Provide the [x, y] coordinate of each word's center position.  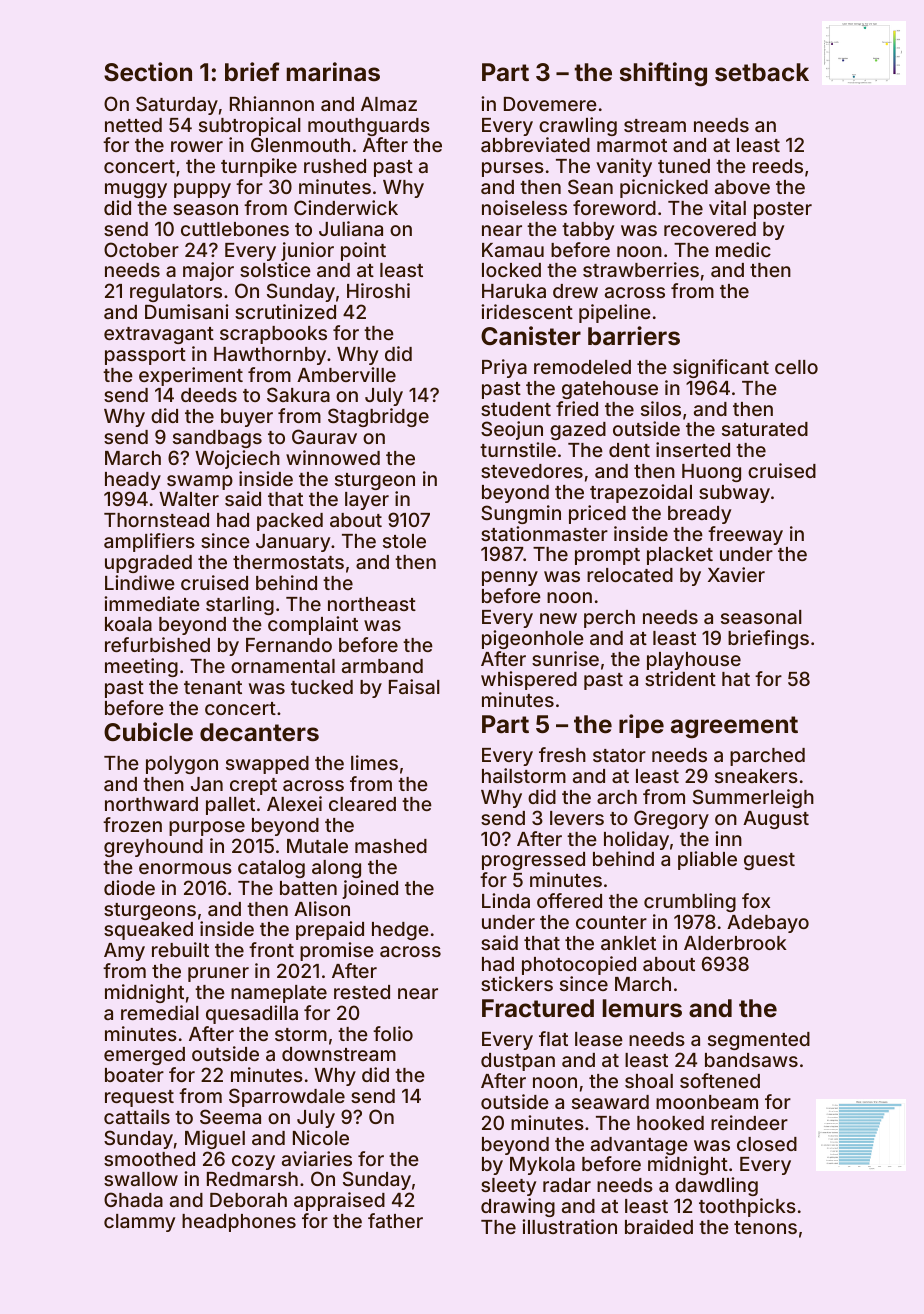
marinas [333, 72]
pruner [218, 974]
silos [661, 408]
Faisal [414, 686]
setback [762, 72]
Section [148, 72]
